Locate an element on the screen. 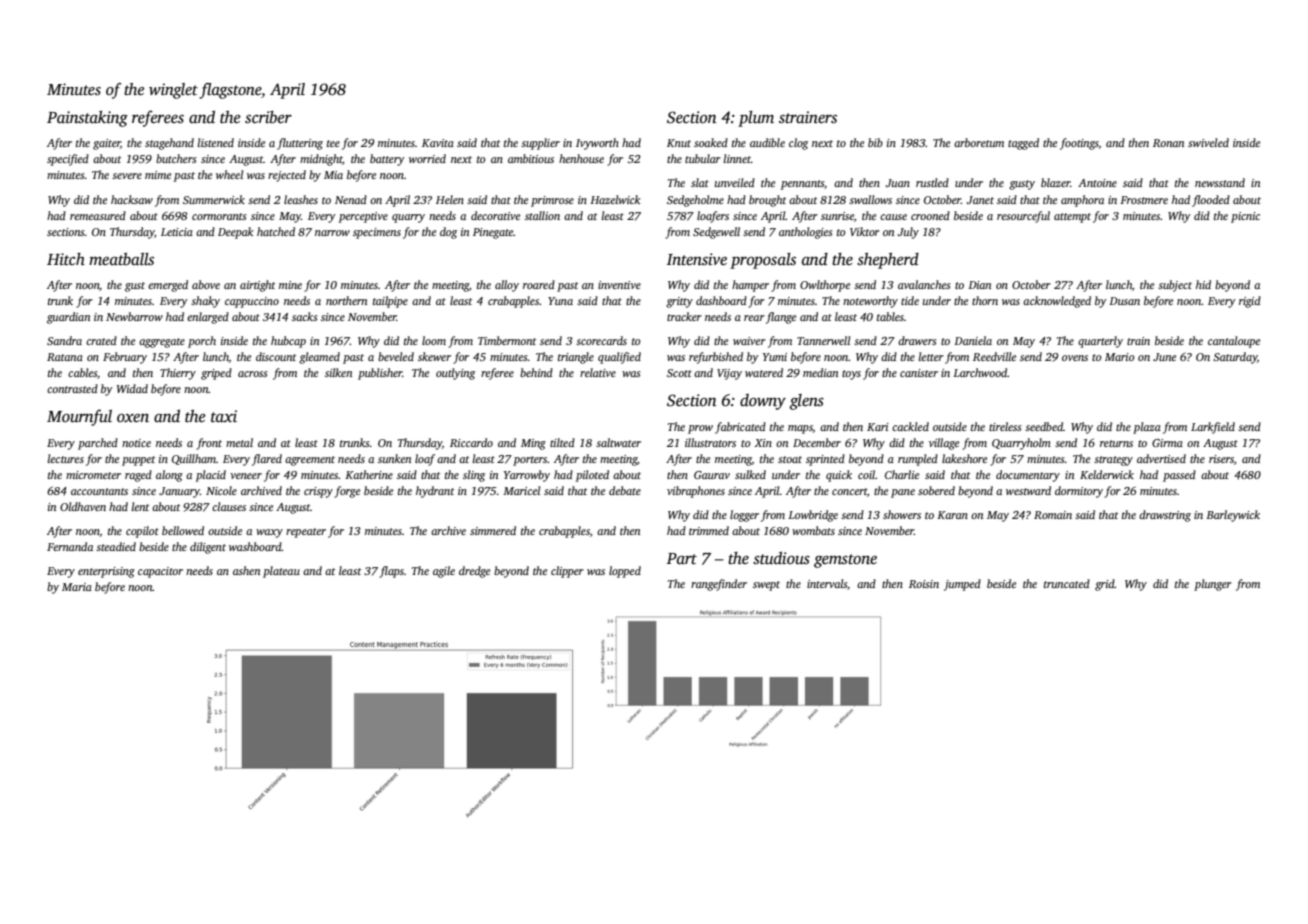  sacks is located at coordinates (304, 316).
